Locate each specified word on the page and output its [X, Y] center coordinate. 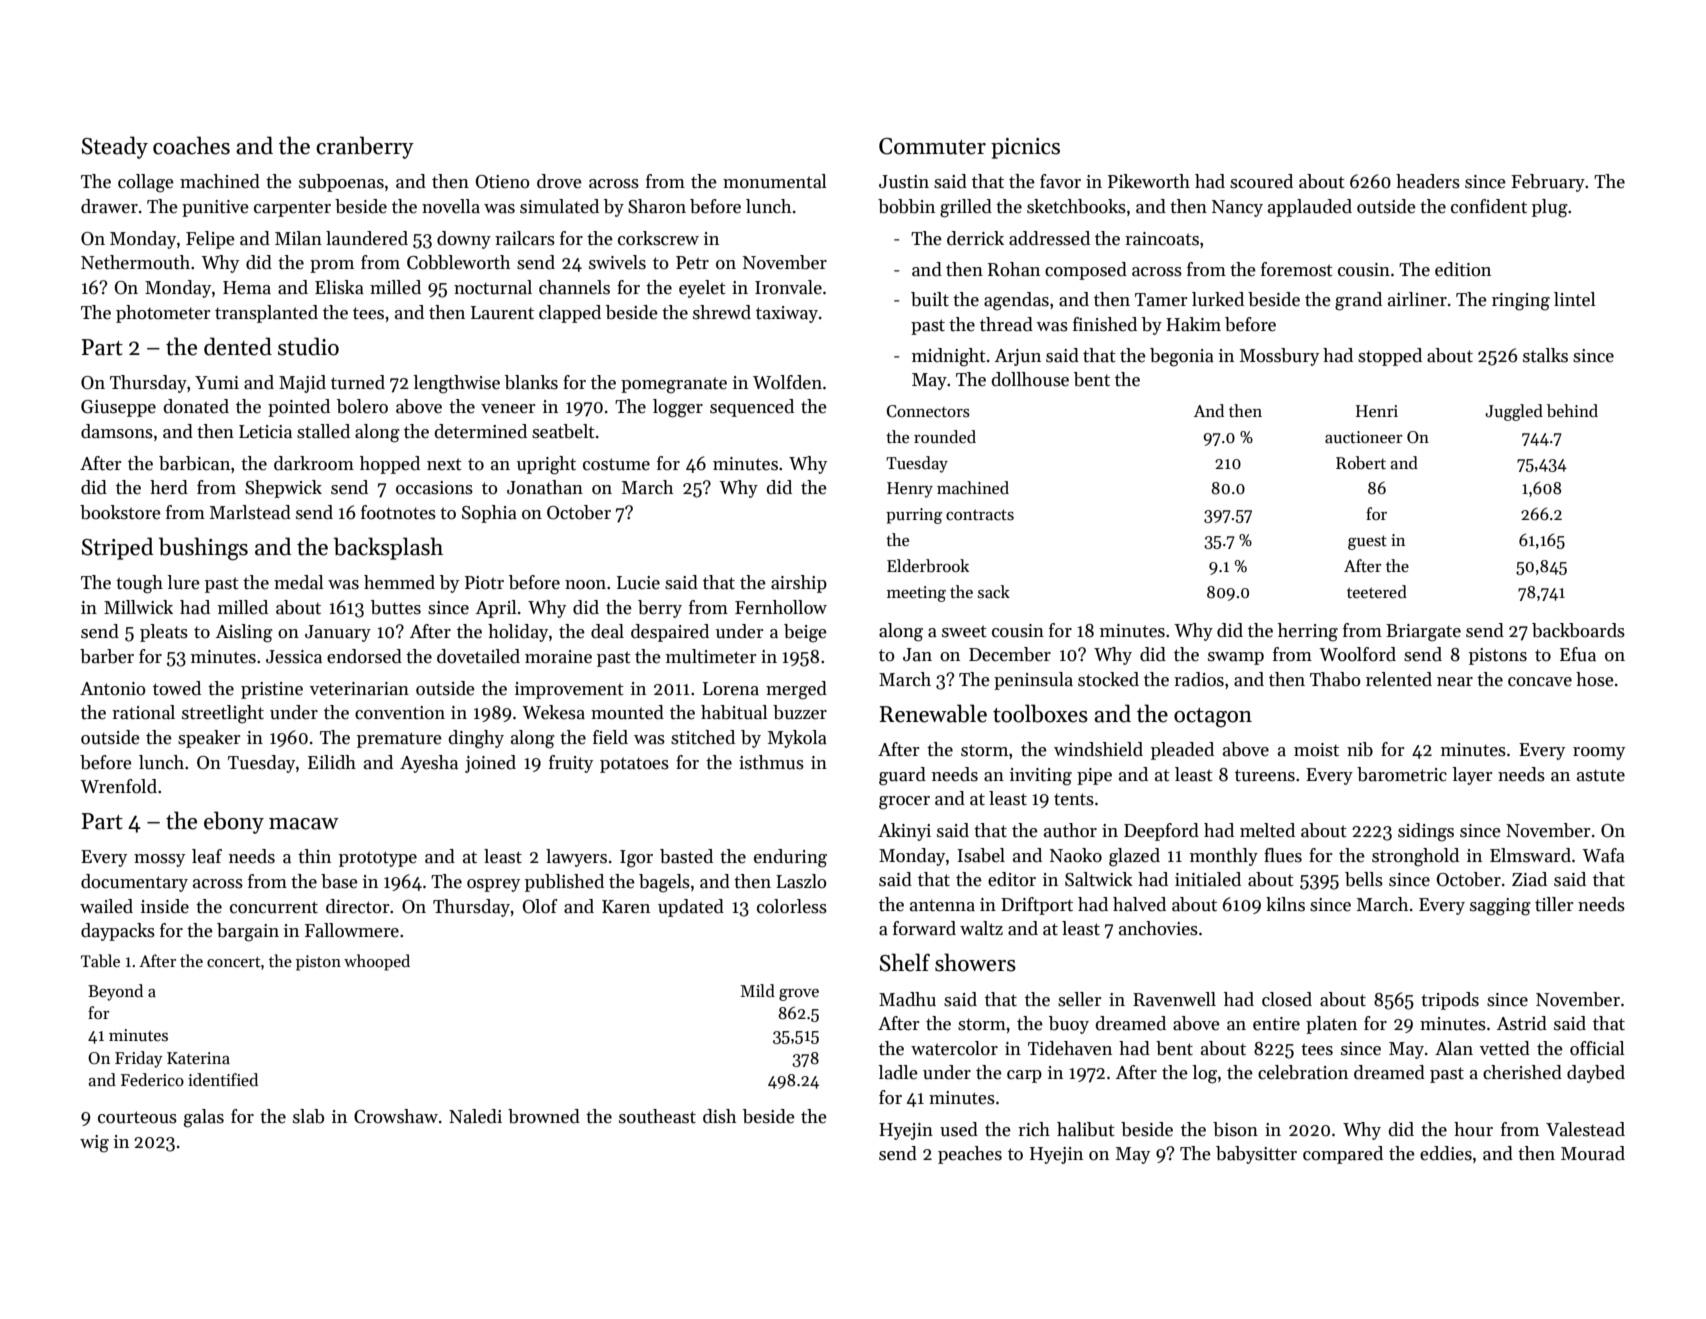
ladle [898, 1072]
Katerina [198, 1058]
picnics [1025, 148]
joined [490, 764]
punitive [215, 208]
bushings [203, 549]
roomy [1599, 753]
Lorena [731, 689]
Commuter [932, 146]
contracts [980, 515]
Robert [1361, 463]
